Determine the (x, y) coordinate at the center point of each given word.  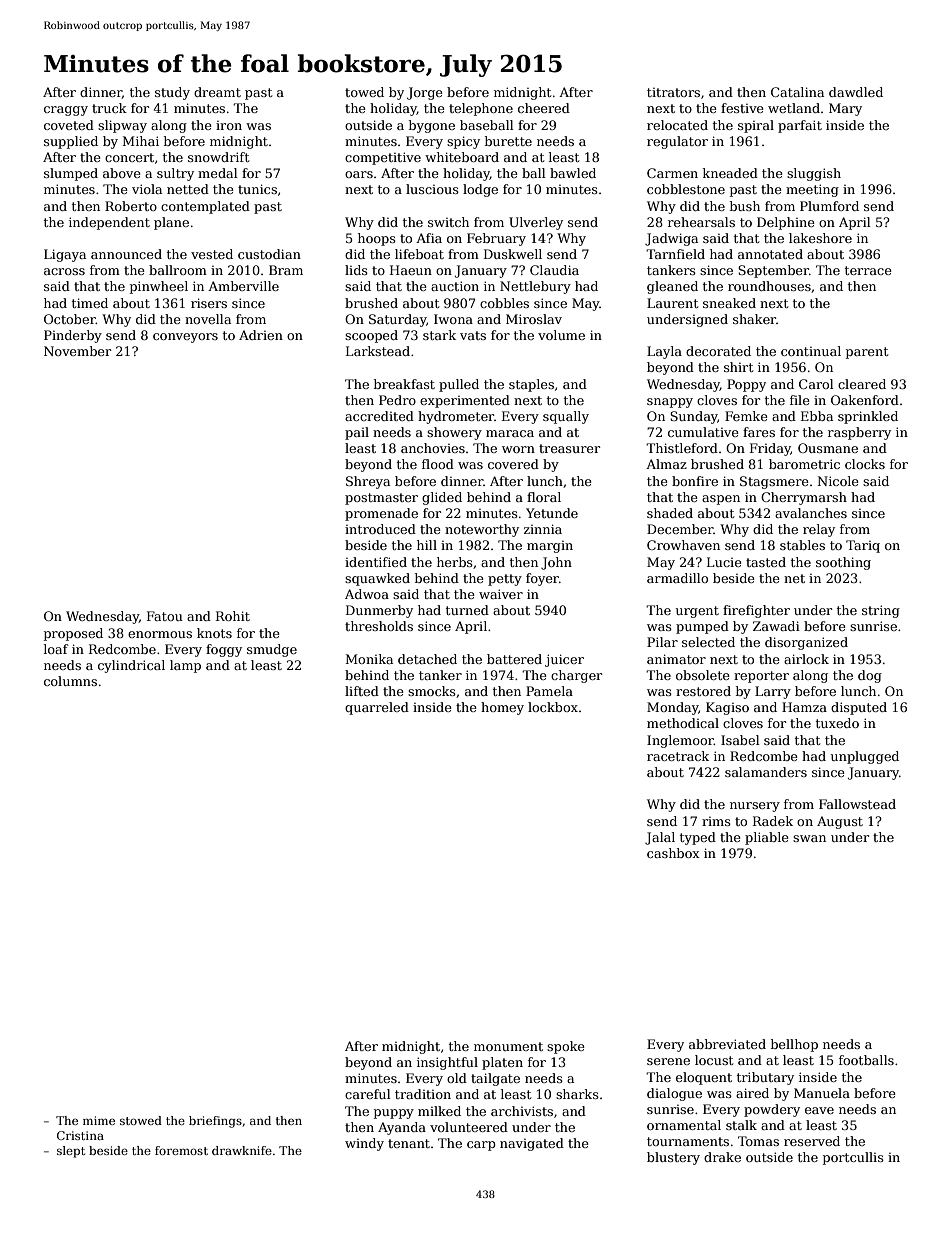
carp (481, 1146)
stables (802, 545)
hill (427, 545)
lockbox (553, 707)
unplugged (865, 757)
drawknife (242, 1150)
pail (357, 433)
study (172, 93)
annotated (770, 254)
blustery (673, 1158)
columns (70, 681)
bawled (573, 173)
